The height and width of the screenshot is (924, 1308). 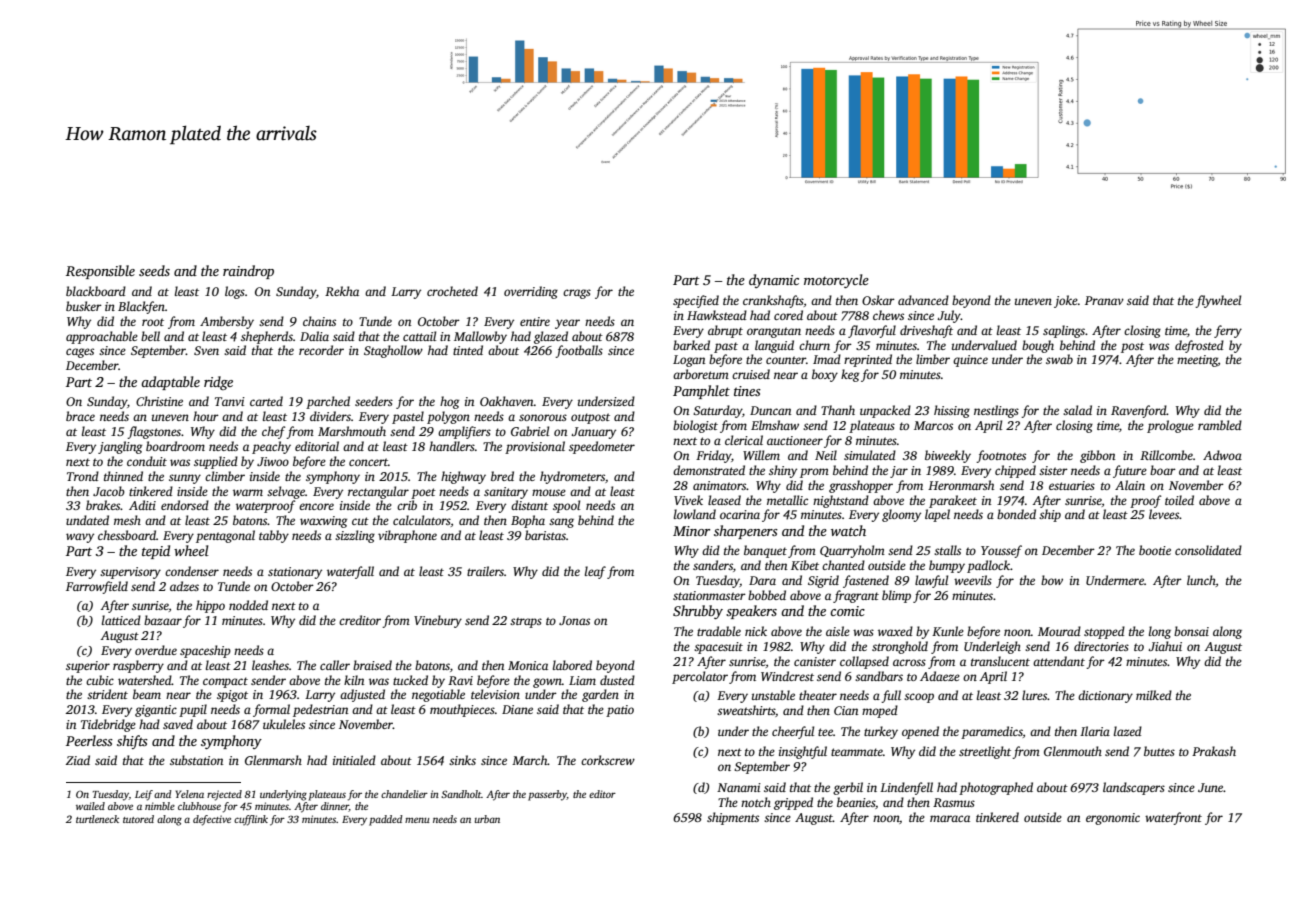 What do you see at coordinates (342, 291) in the screenshot?
I see `Rekha` at bounding box center [342, 291].
